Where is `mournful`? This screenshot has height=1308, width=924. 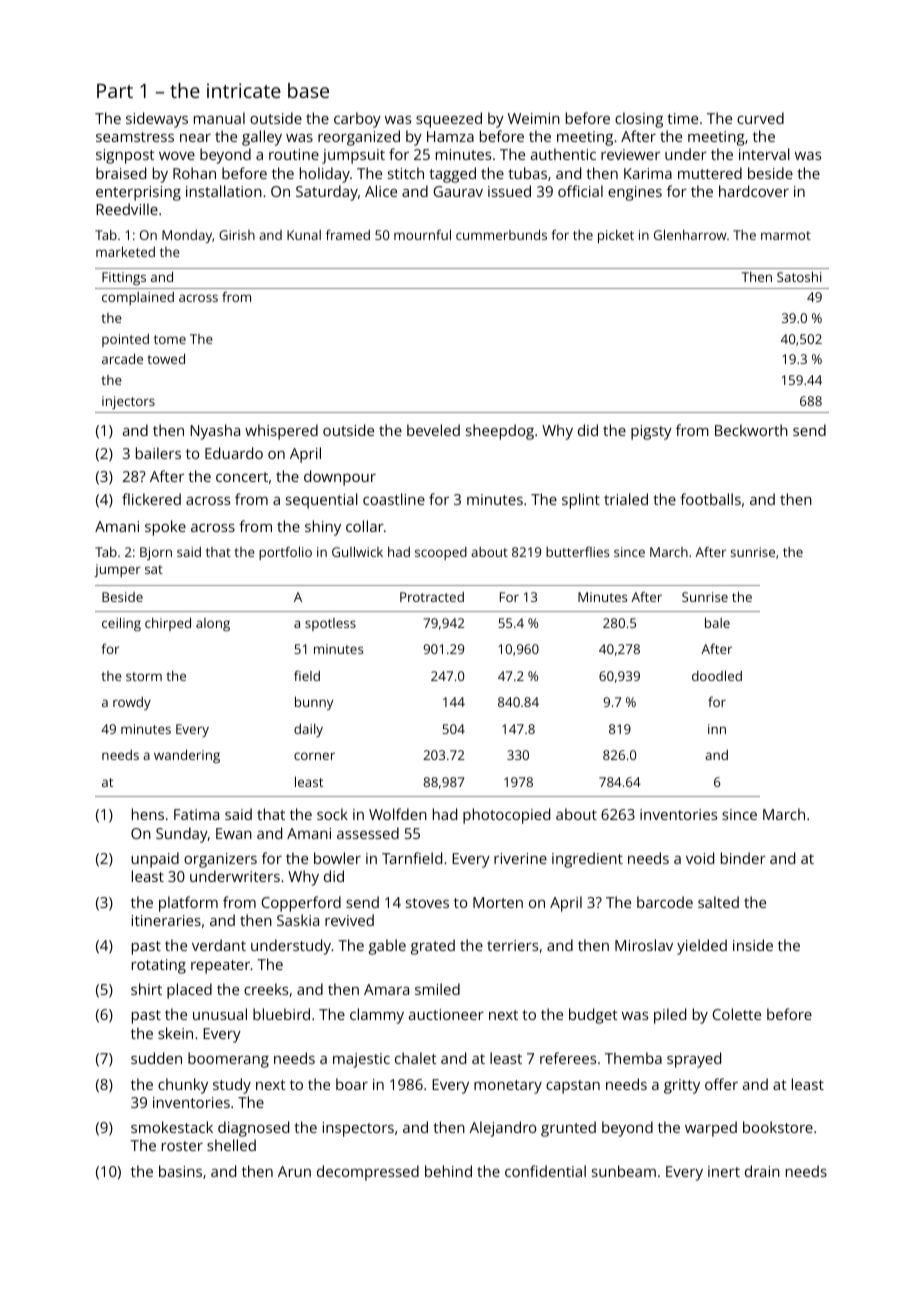 mournful is located at coordinates (422, 234).
